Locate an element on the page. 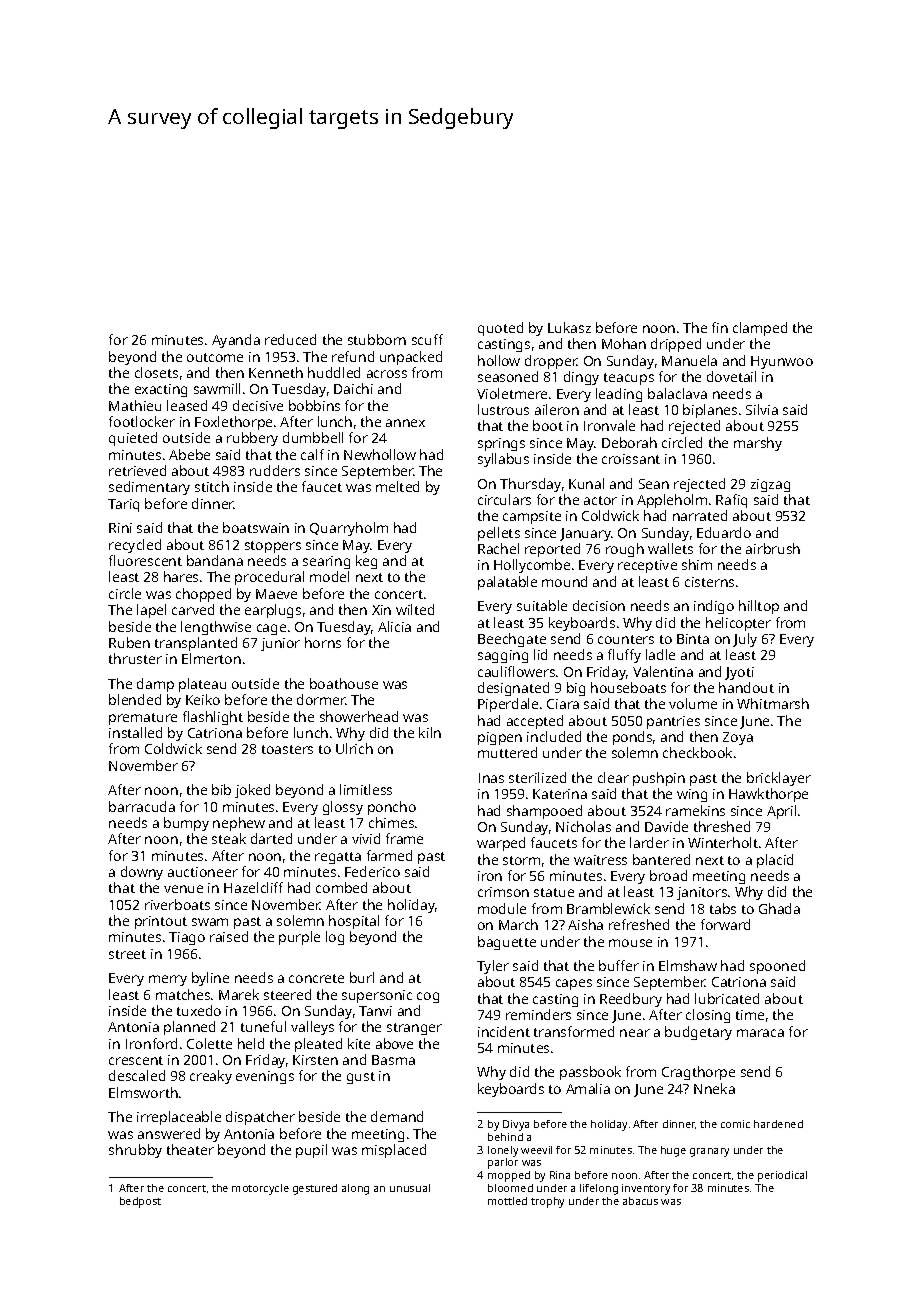 The width and height of the page is (924, 1308). springs is located at coordinates (501, 444).
